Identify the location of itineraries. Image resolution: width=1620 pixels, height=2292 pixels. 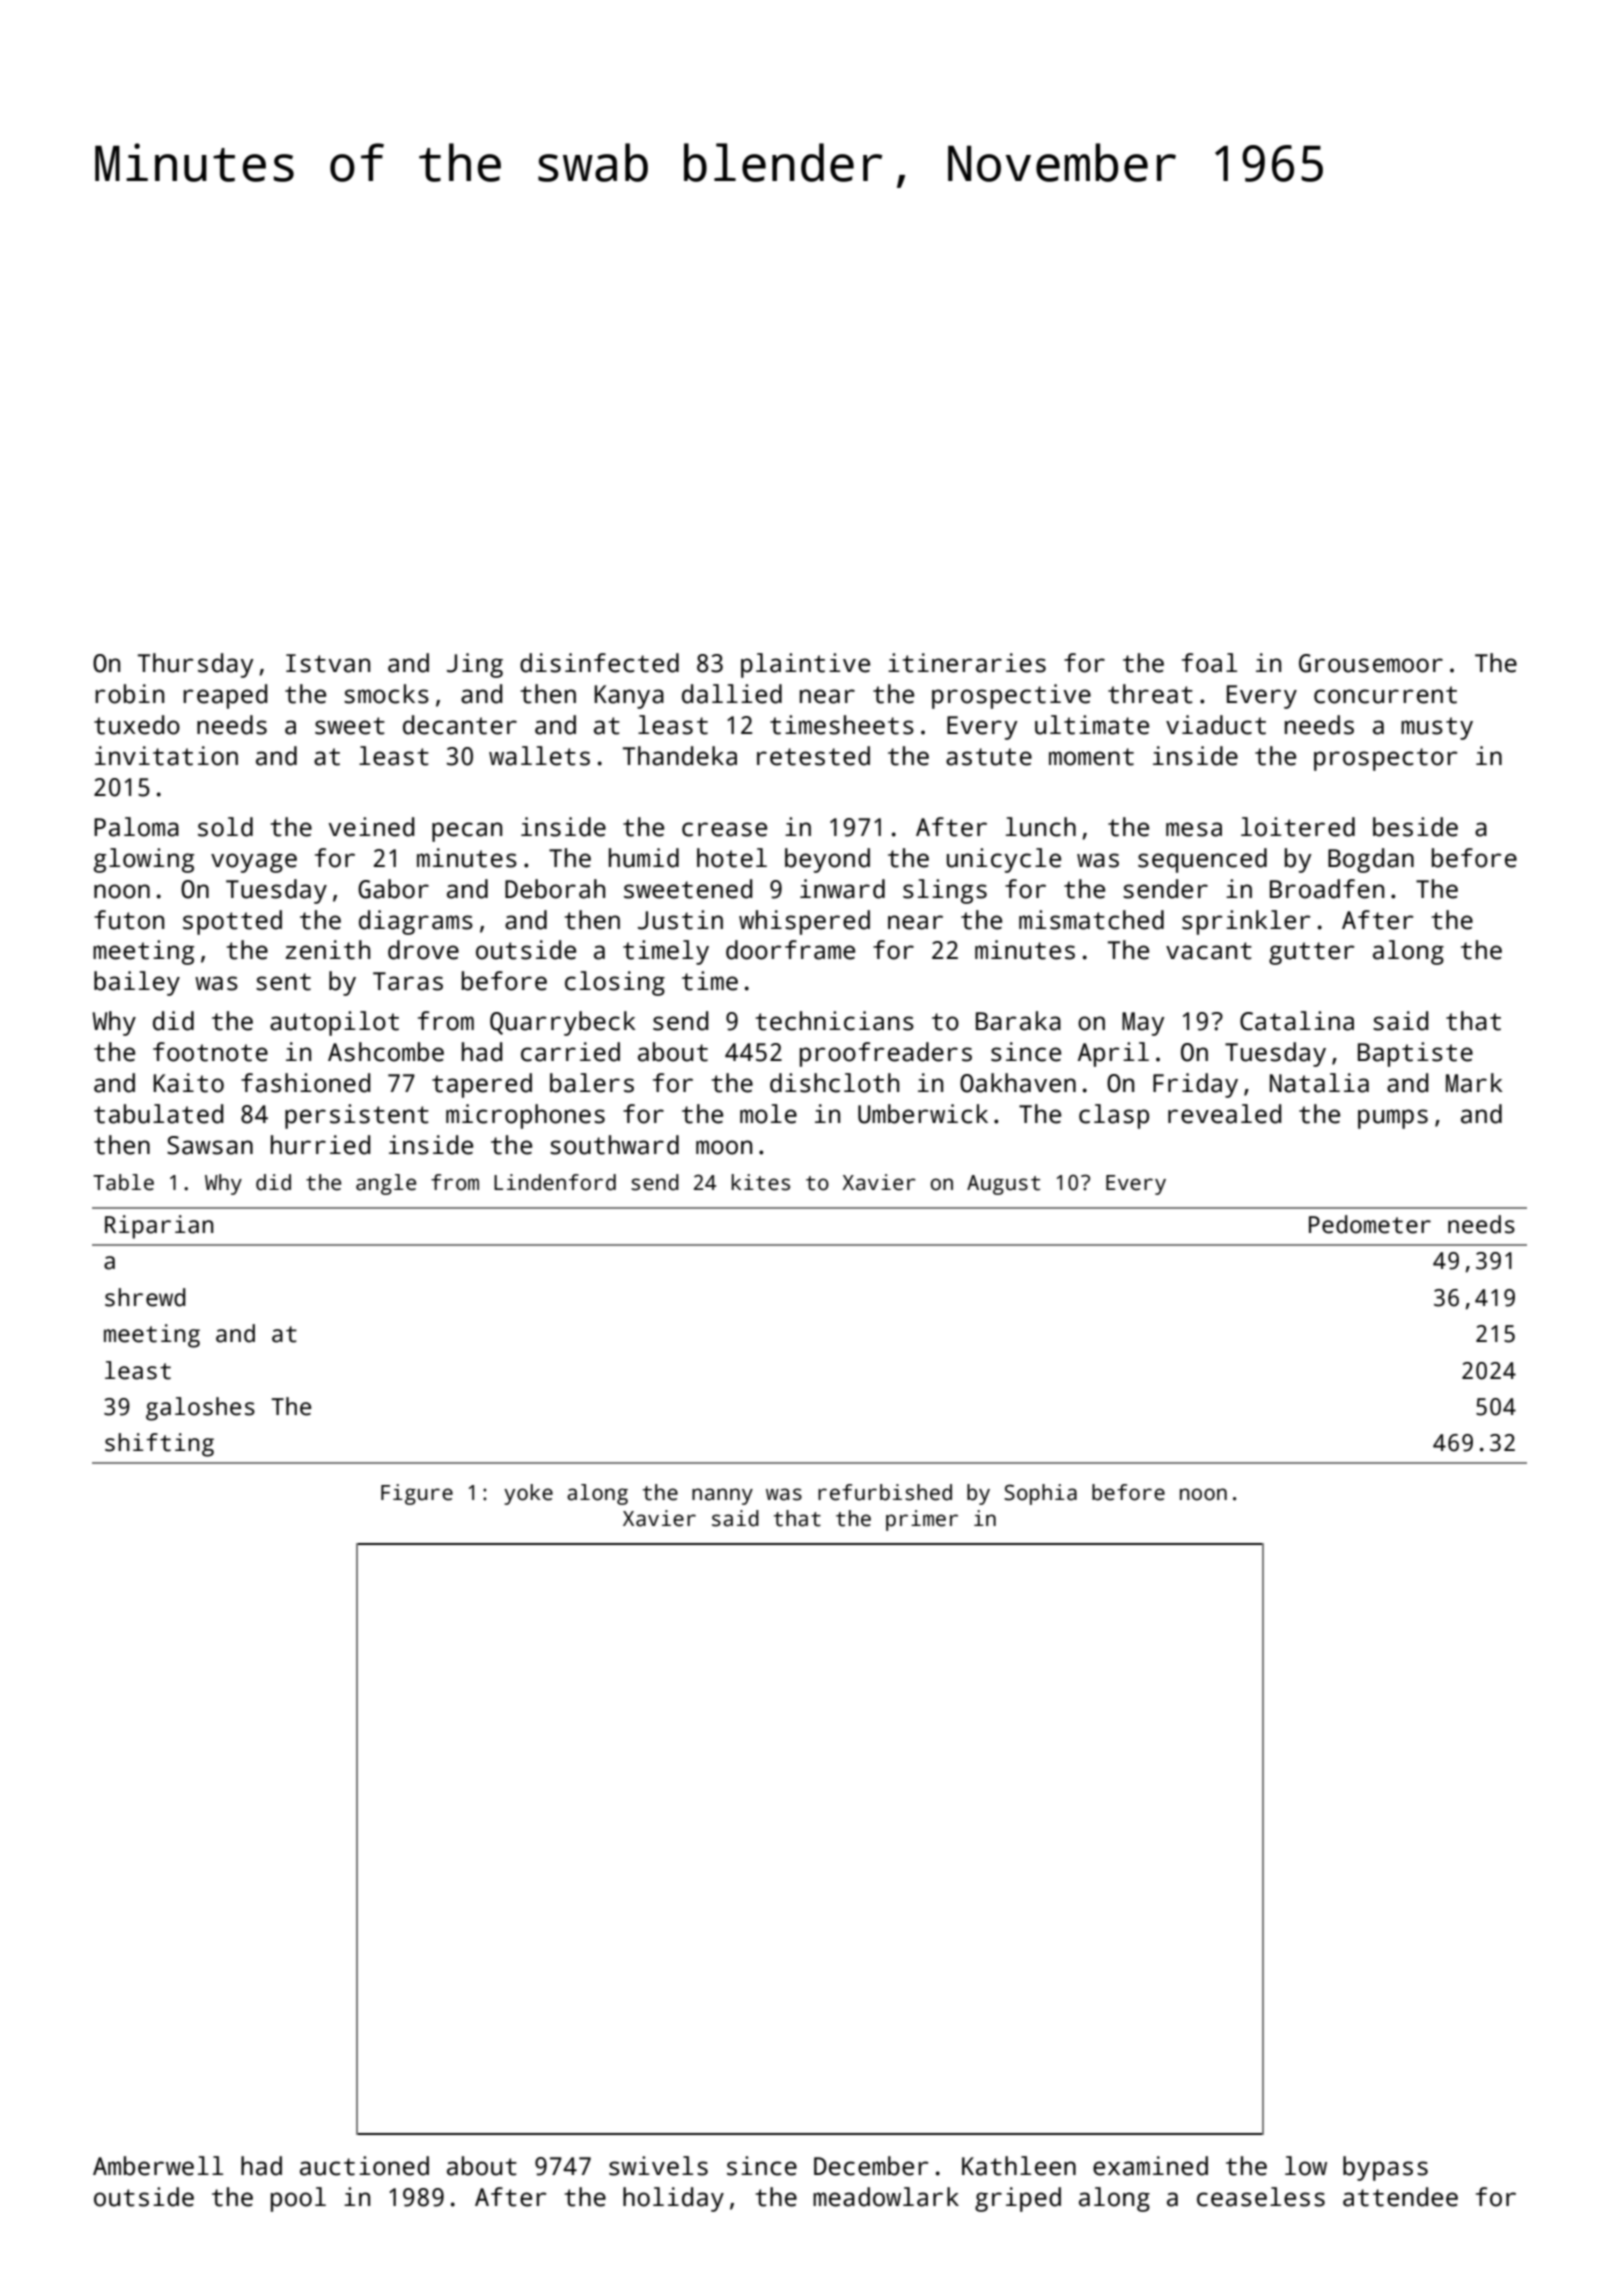
(967, 663).
